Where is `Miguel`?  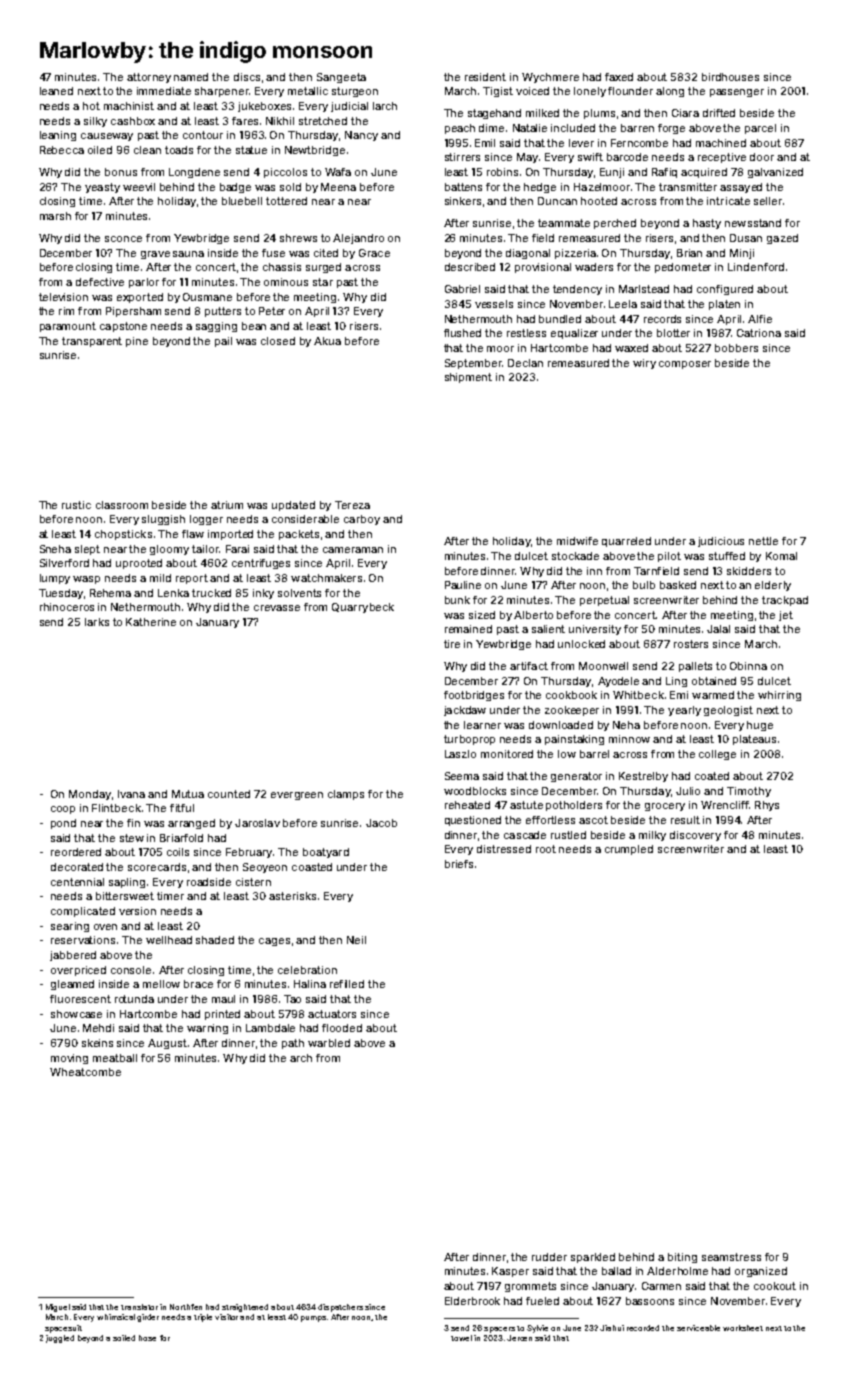 Miguel is located at coordinates (58, 1308).
